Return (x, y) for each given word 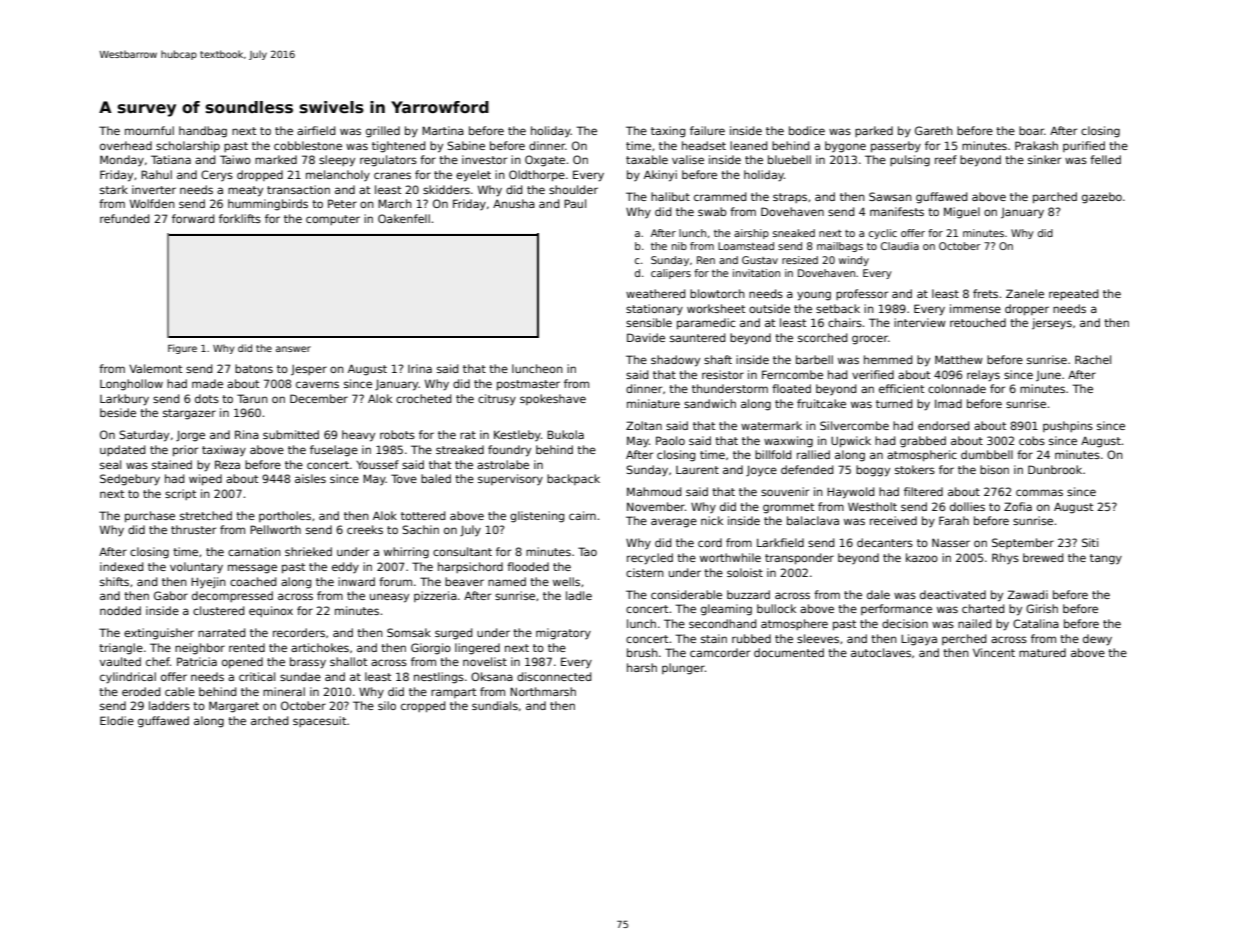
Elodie (117, 720)
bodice (807, 130)
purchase (150, 517)
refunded (124, 218)
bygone (845, 147)
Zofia (1018, 506)
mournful (149, 130)
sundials (495, 705)
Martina (443, 130)
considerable (686, 594)
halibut (670, 196)
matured (1042, 652)
